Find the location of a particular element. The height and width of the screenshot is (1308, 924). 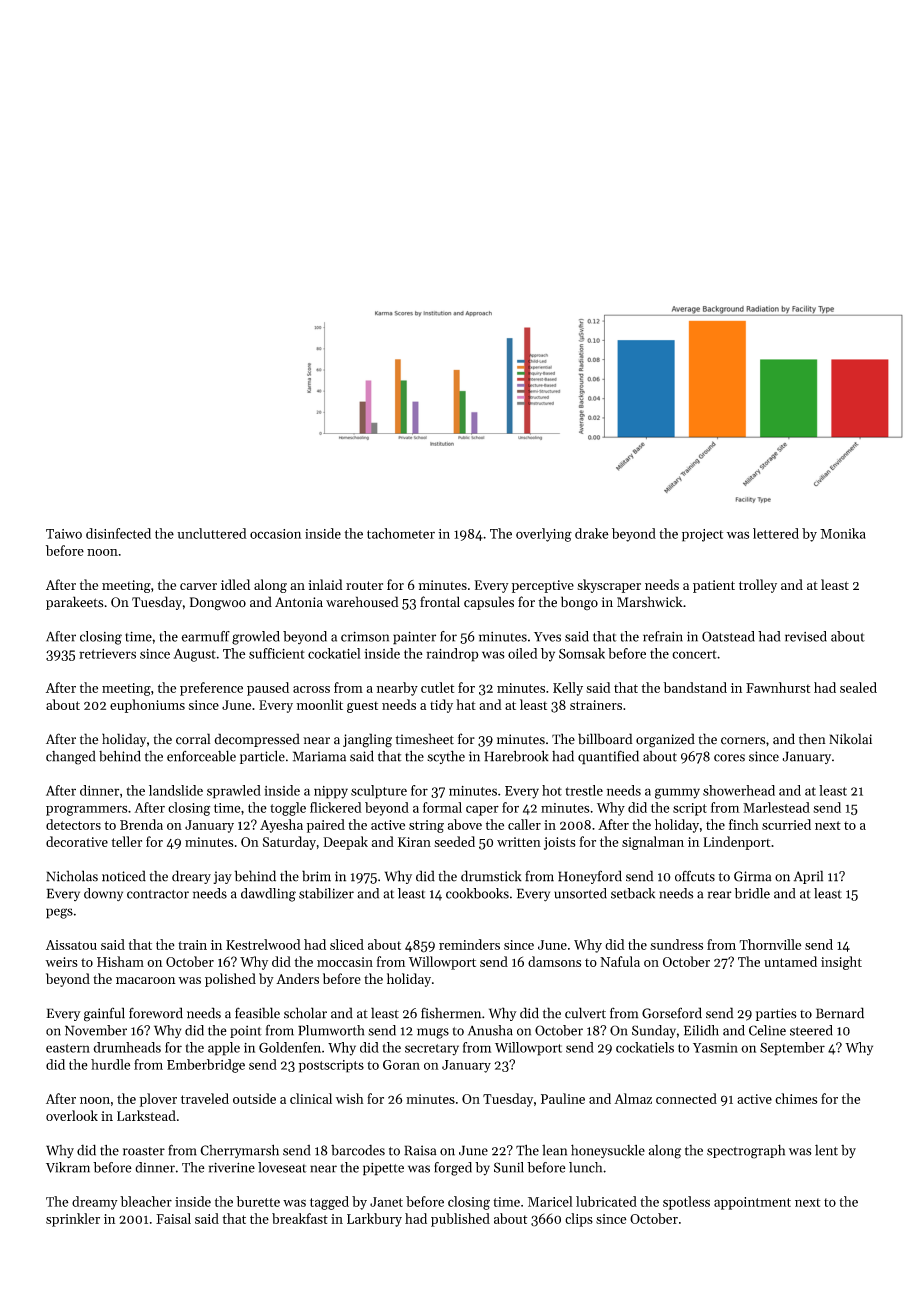

Honeyford is located at coordinates (590, 877).
